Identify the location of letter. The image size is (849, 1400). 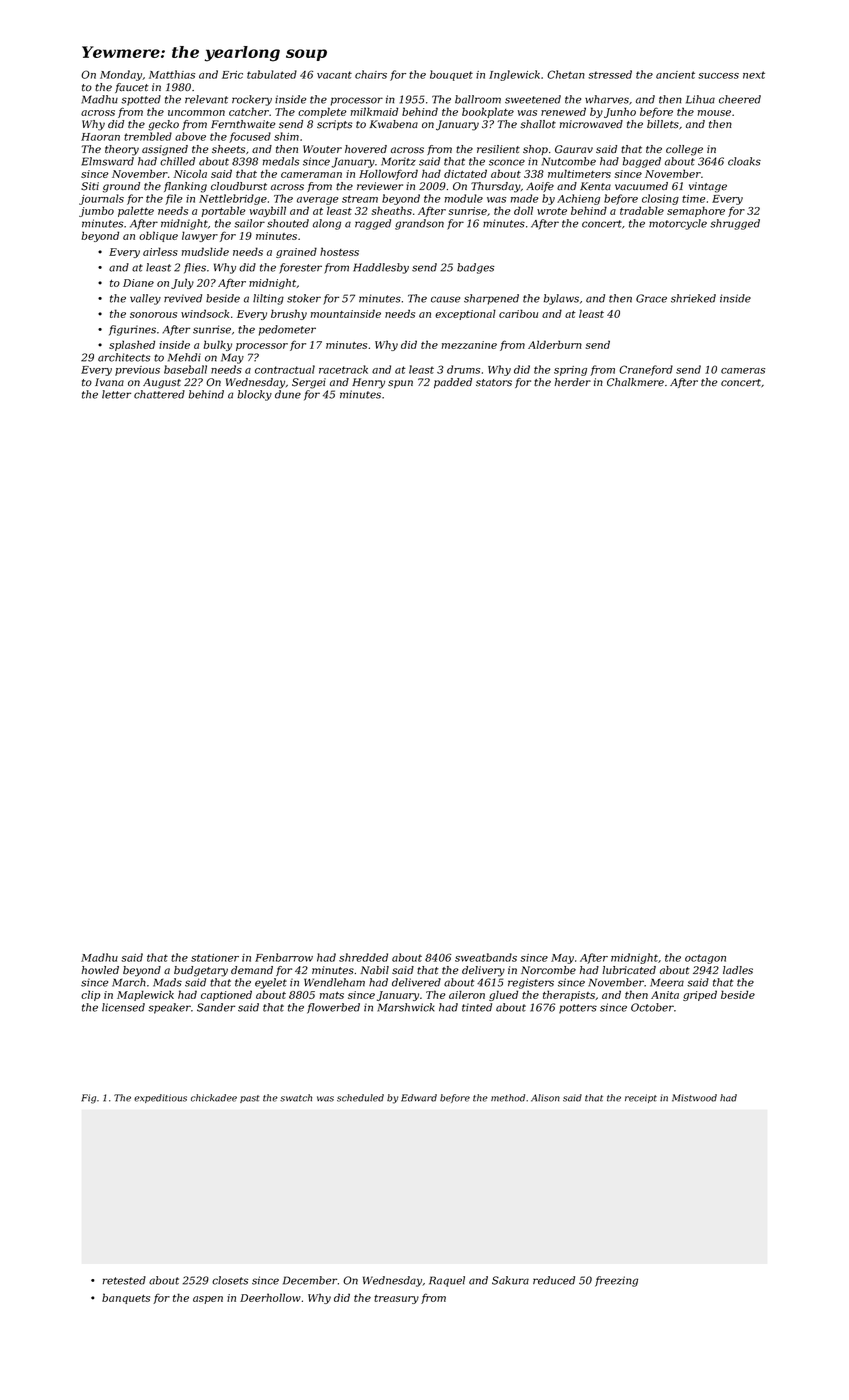
(116, 394).
